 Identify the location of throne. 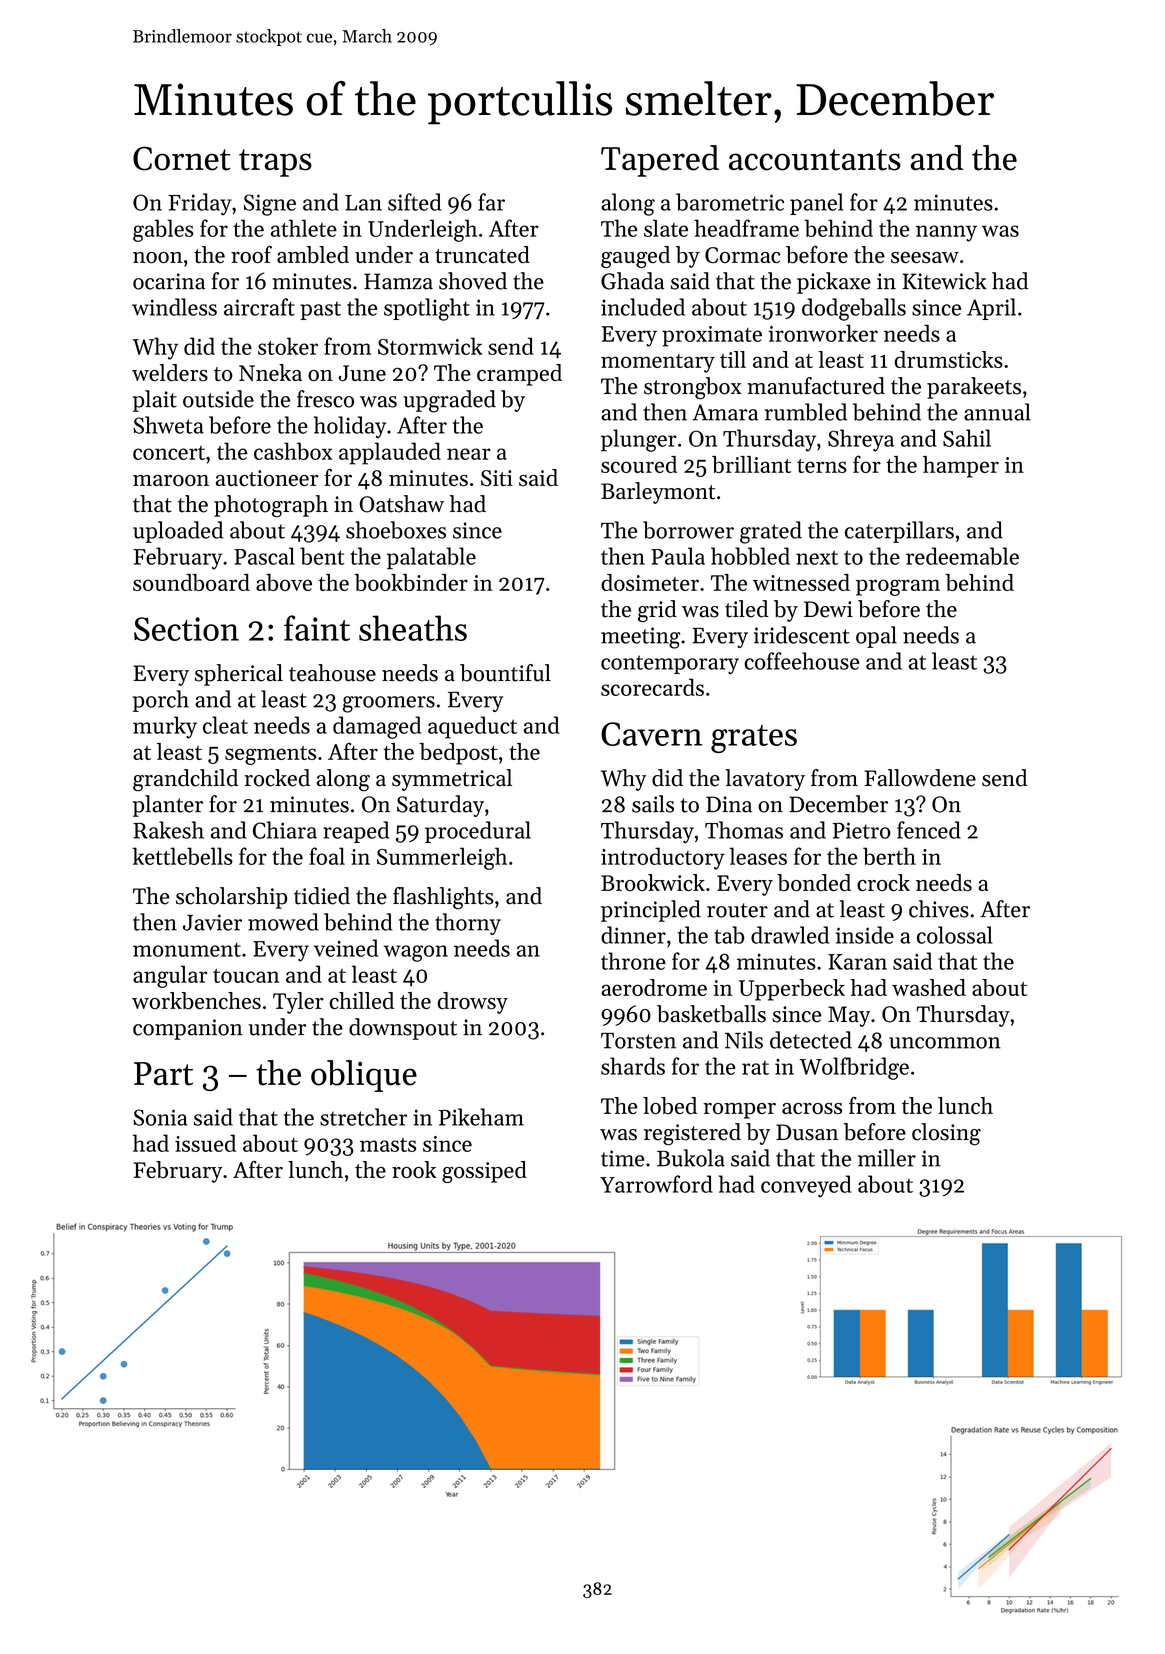
(633, 961).
